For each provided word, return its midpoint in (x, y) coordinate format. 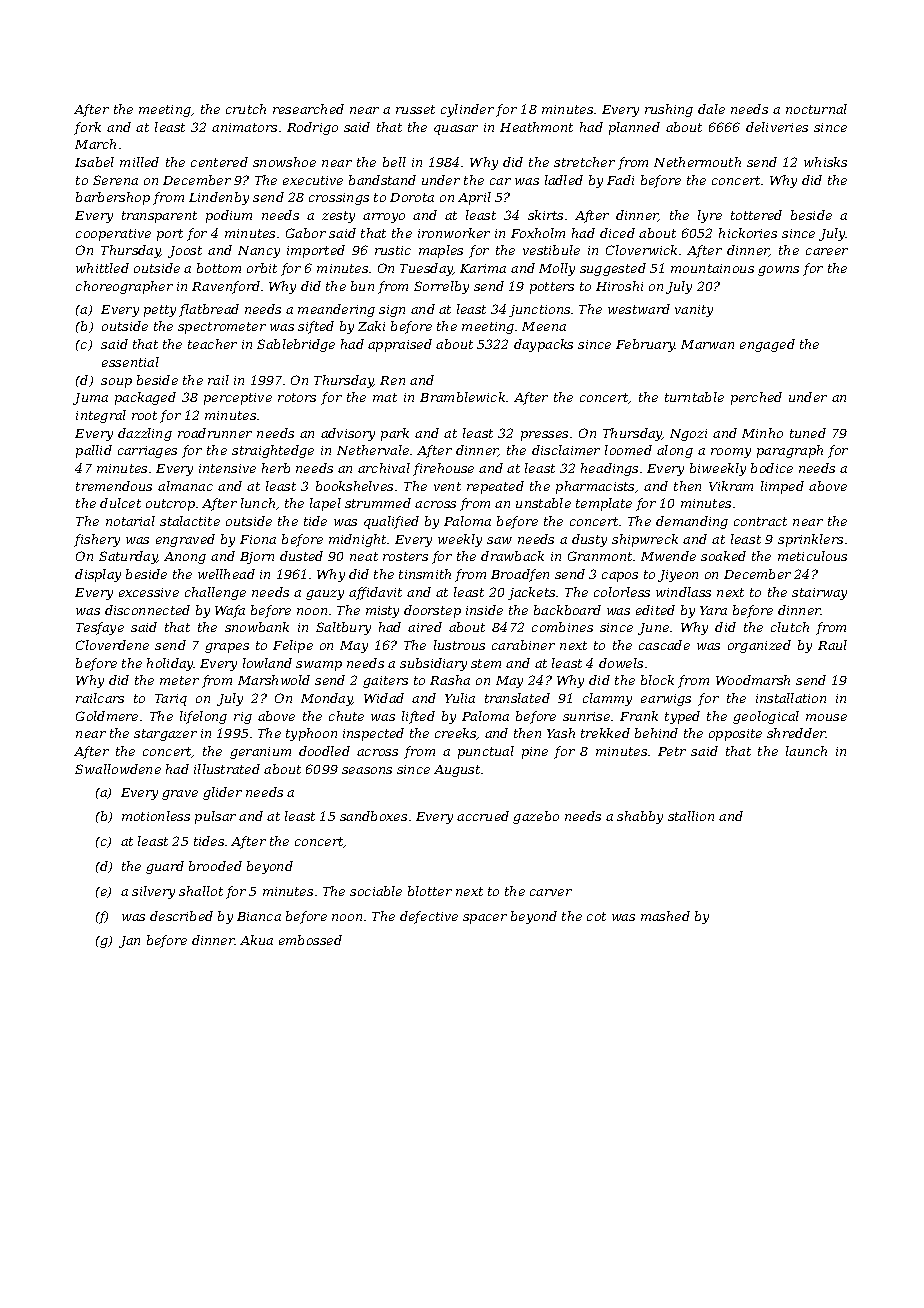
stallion (691, 816)
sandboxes (373, 816)
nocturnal (816, 109)
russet (415, 109)
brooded (215, 866)
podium (229, 216)
